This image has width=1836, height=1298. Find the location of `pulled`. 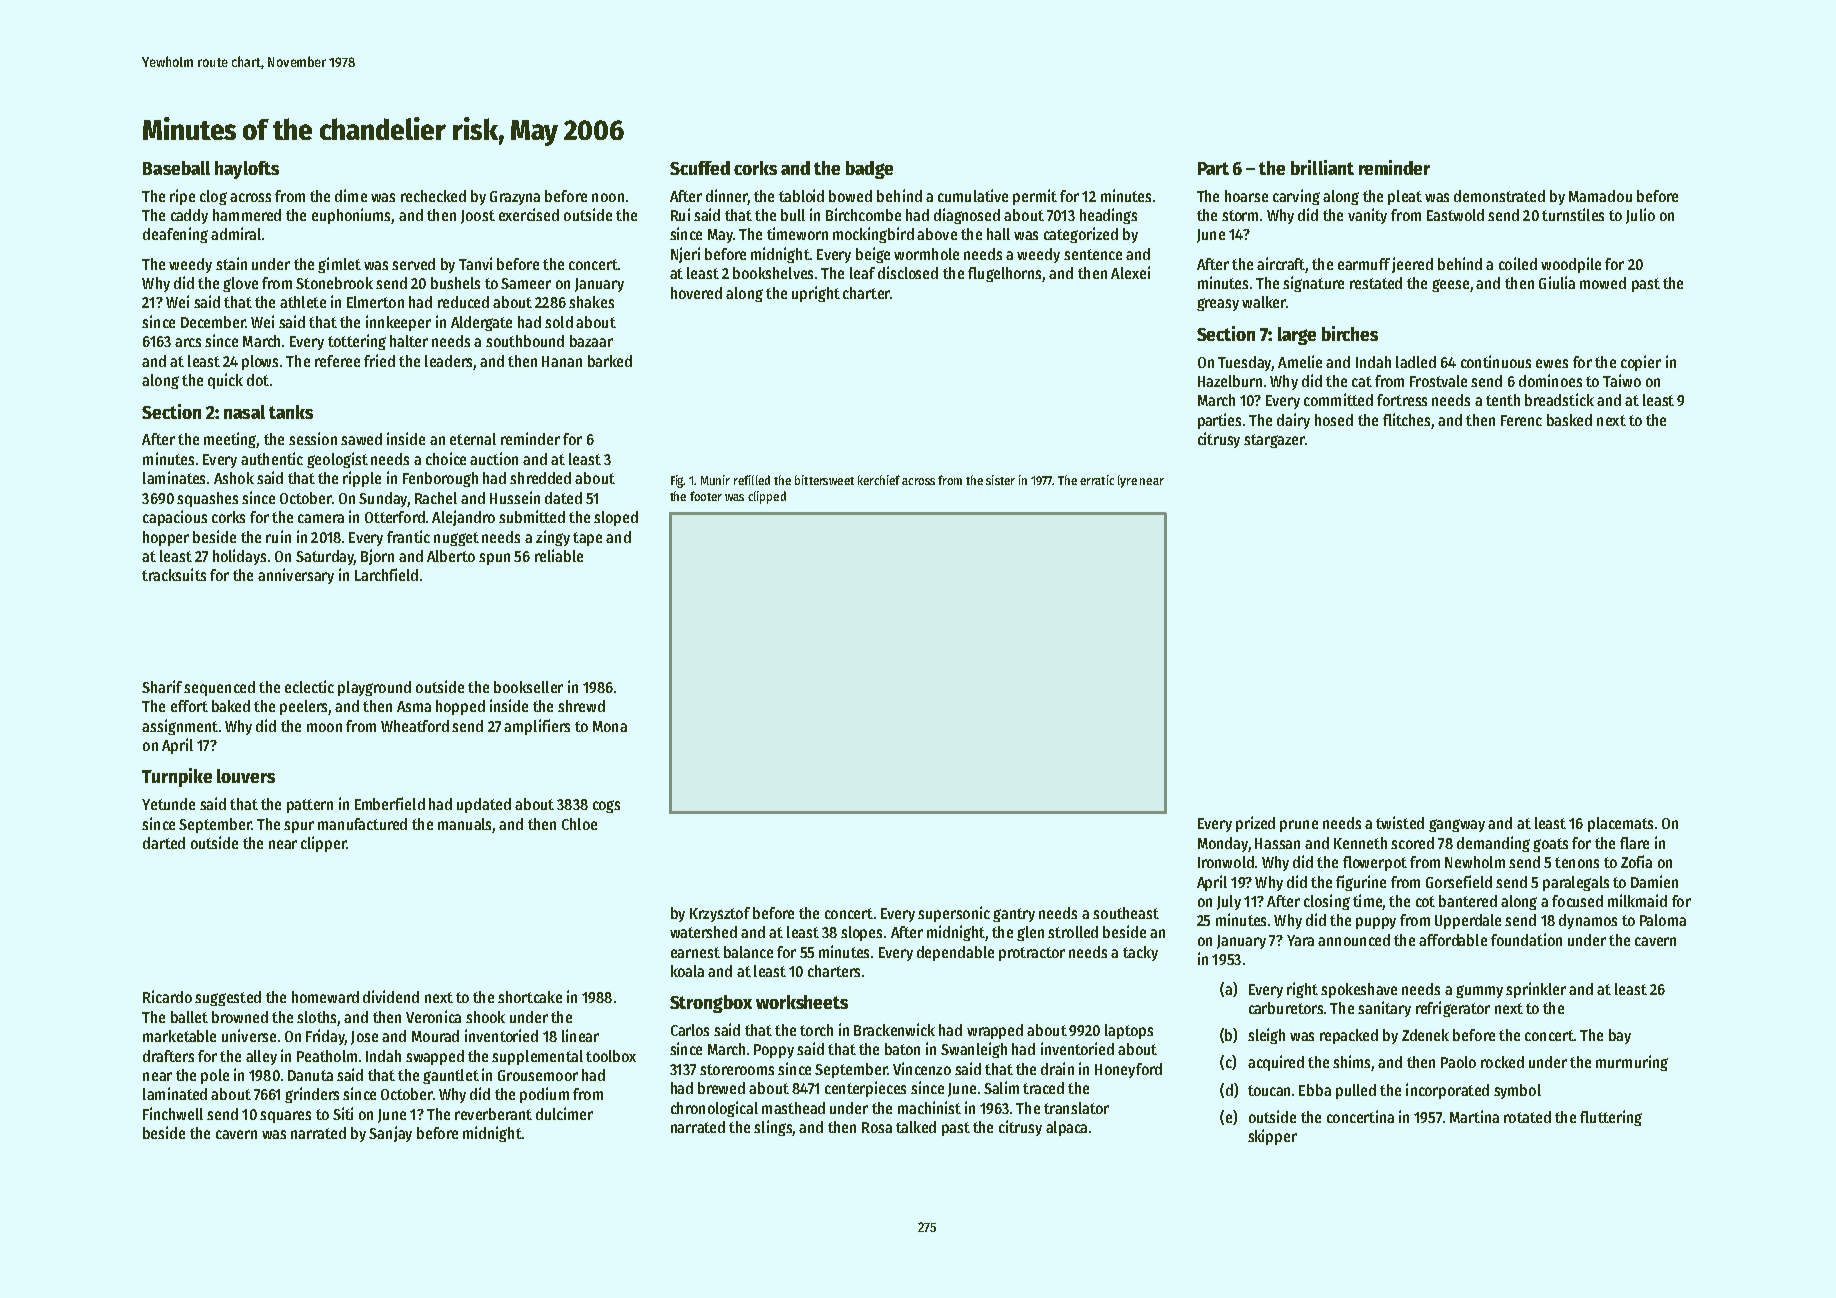

pulled is located at coordinates (1356, 1091).
